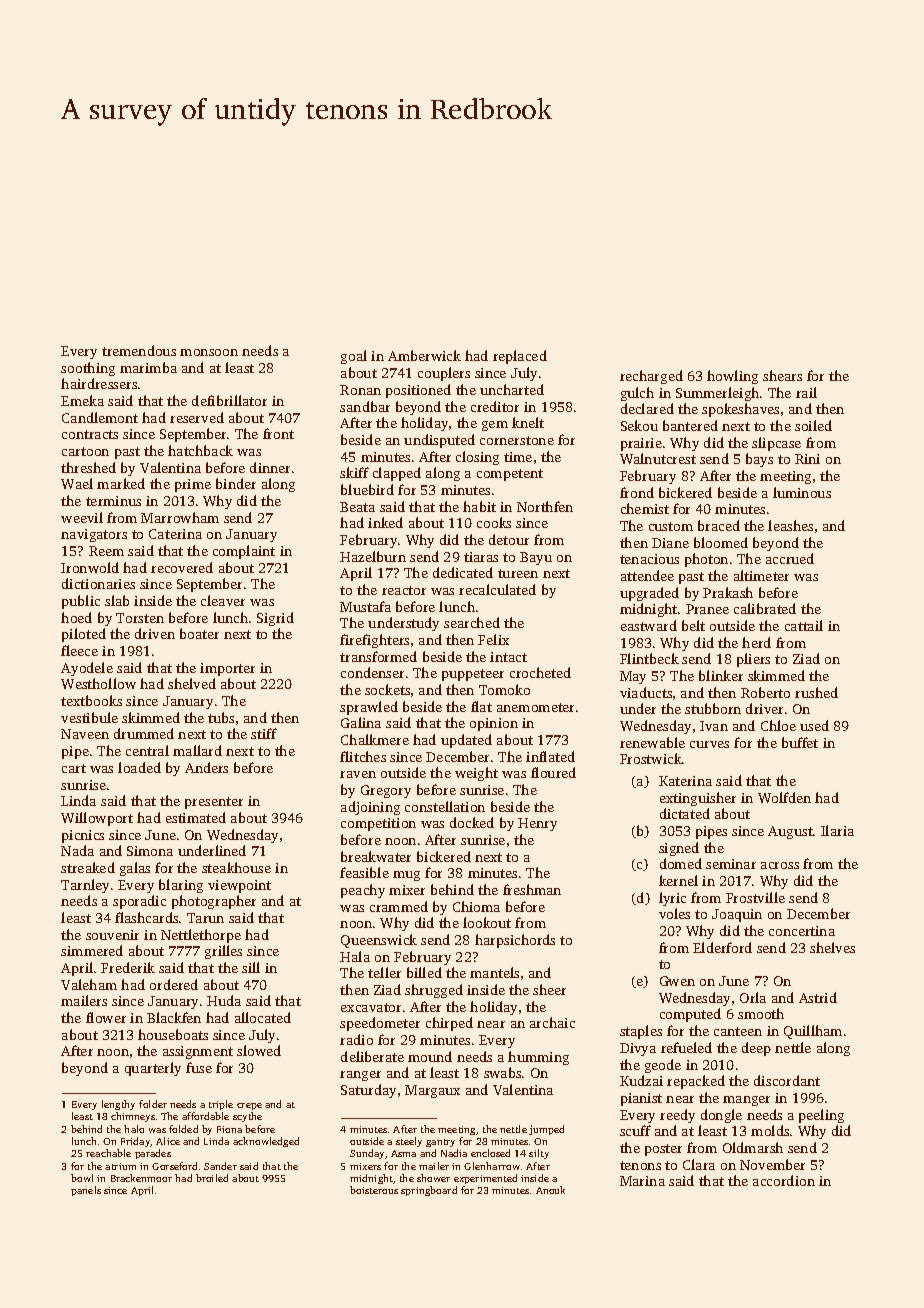 This document has width=924, height=1308. Describe the element at coordinates (647, 408) in the document. I see `declared` at that location.
